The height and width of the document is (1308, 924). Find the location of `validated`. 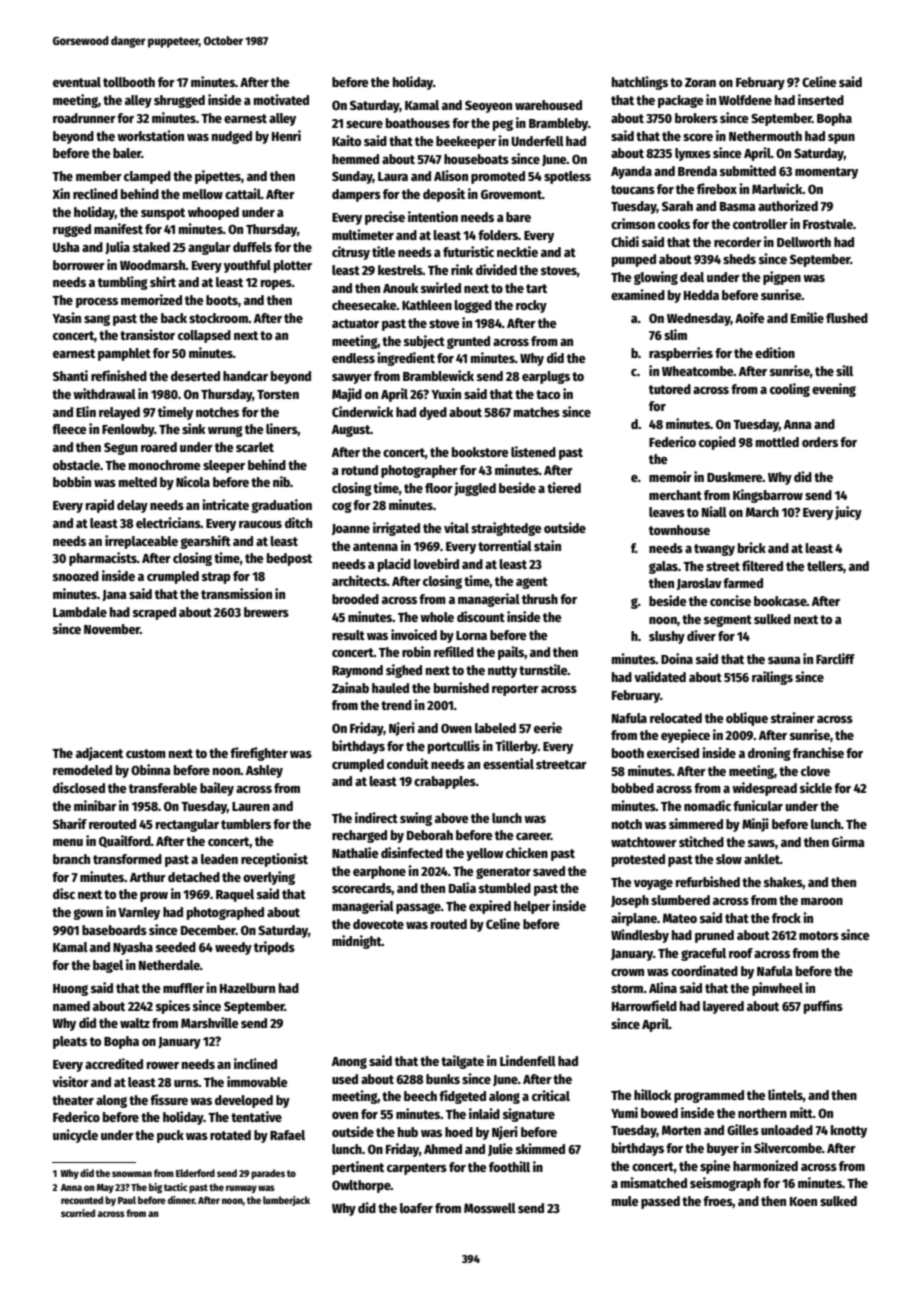

validated is located at coordinates (660, 676).
